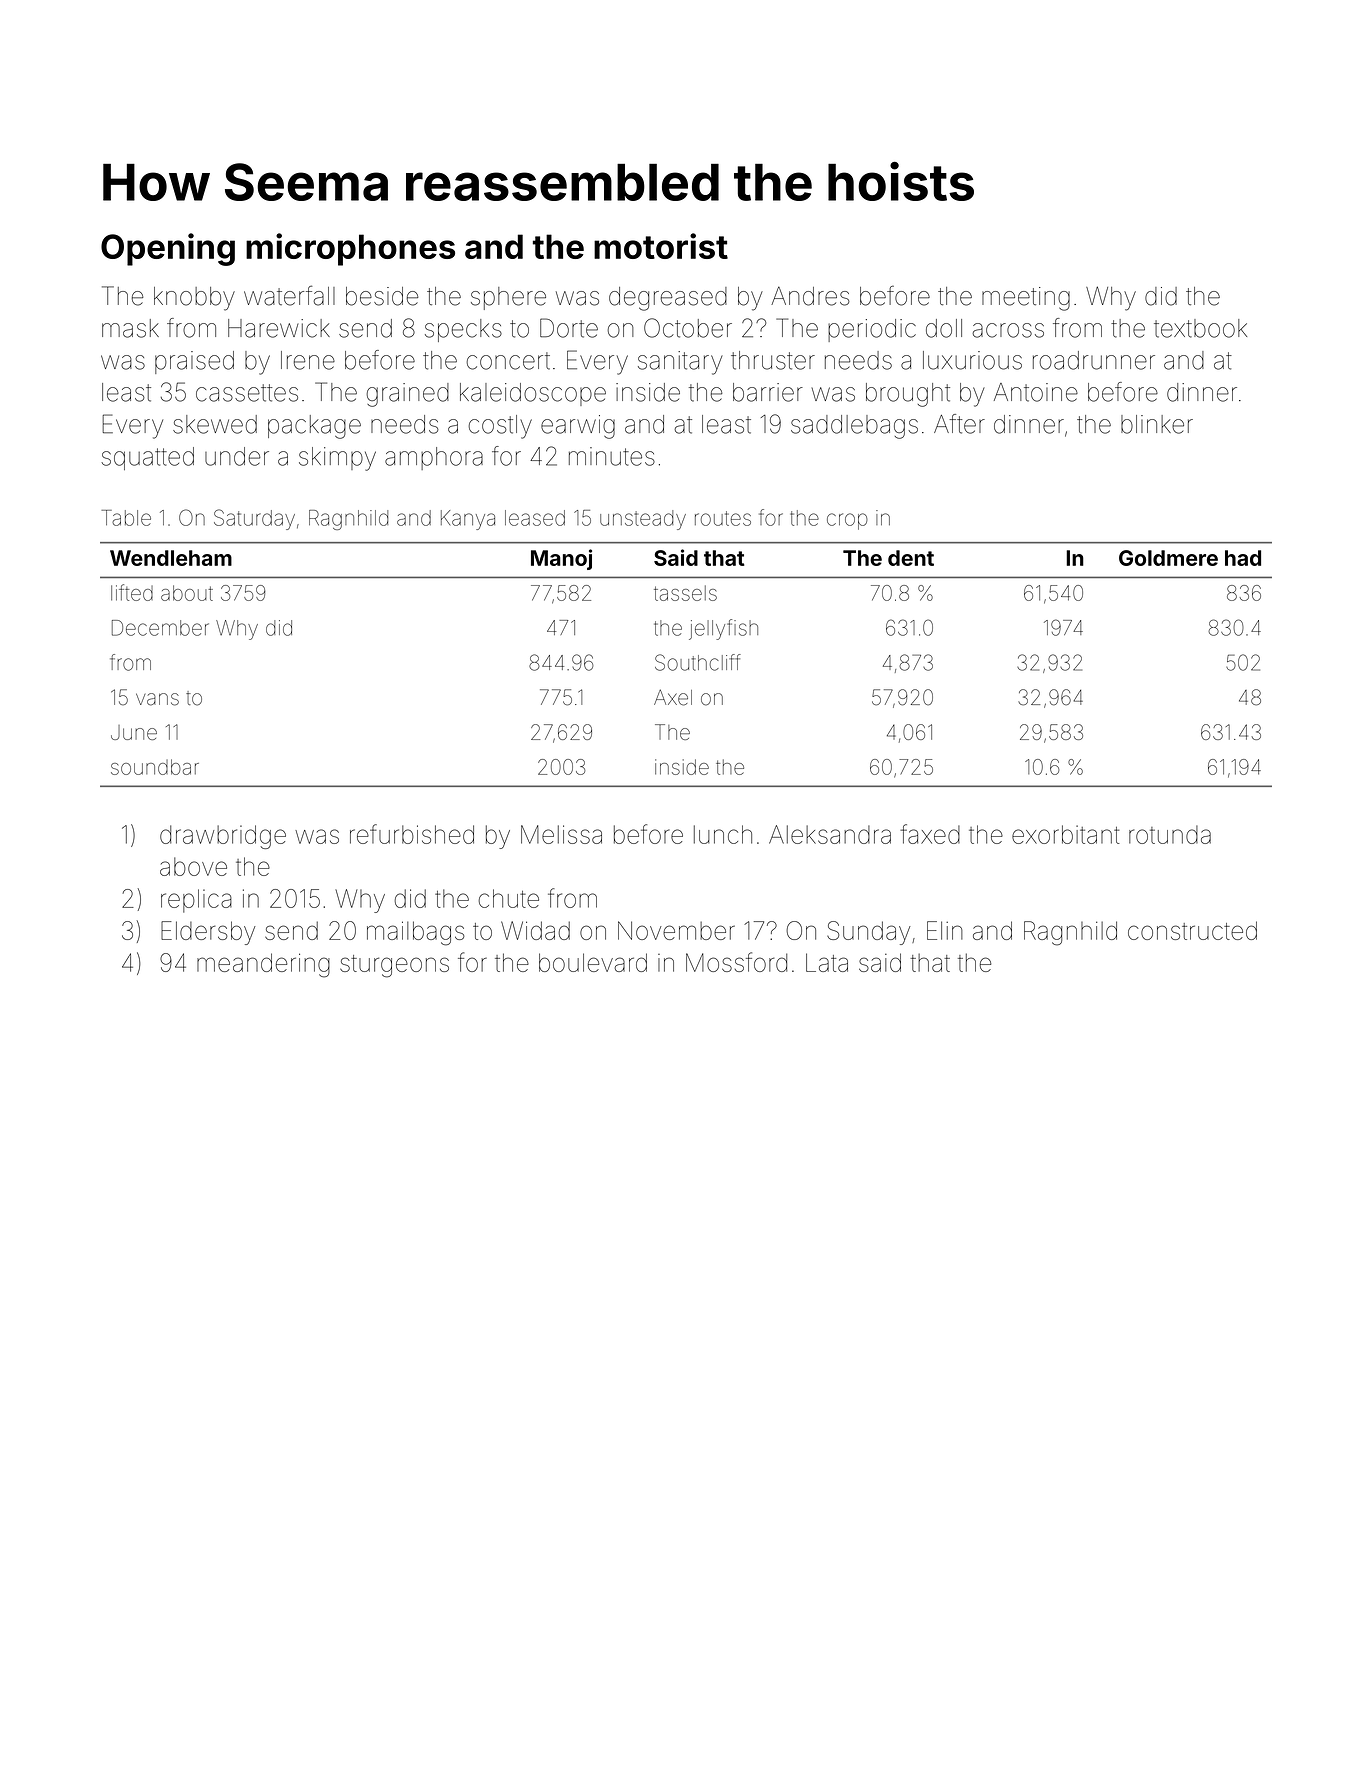  Describe the element at coordinates (676, 930) in the document. I see `November` at that location.
